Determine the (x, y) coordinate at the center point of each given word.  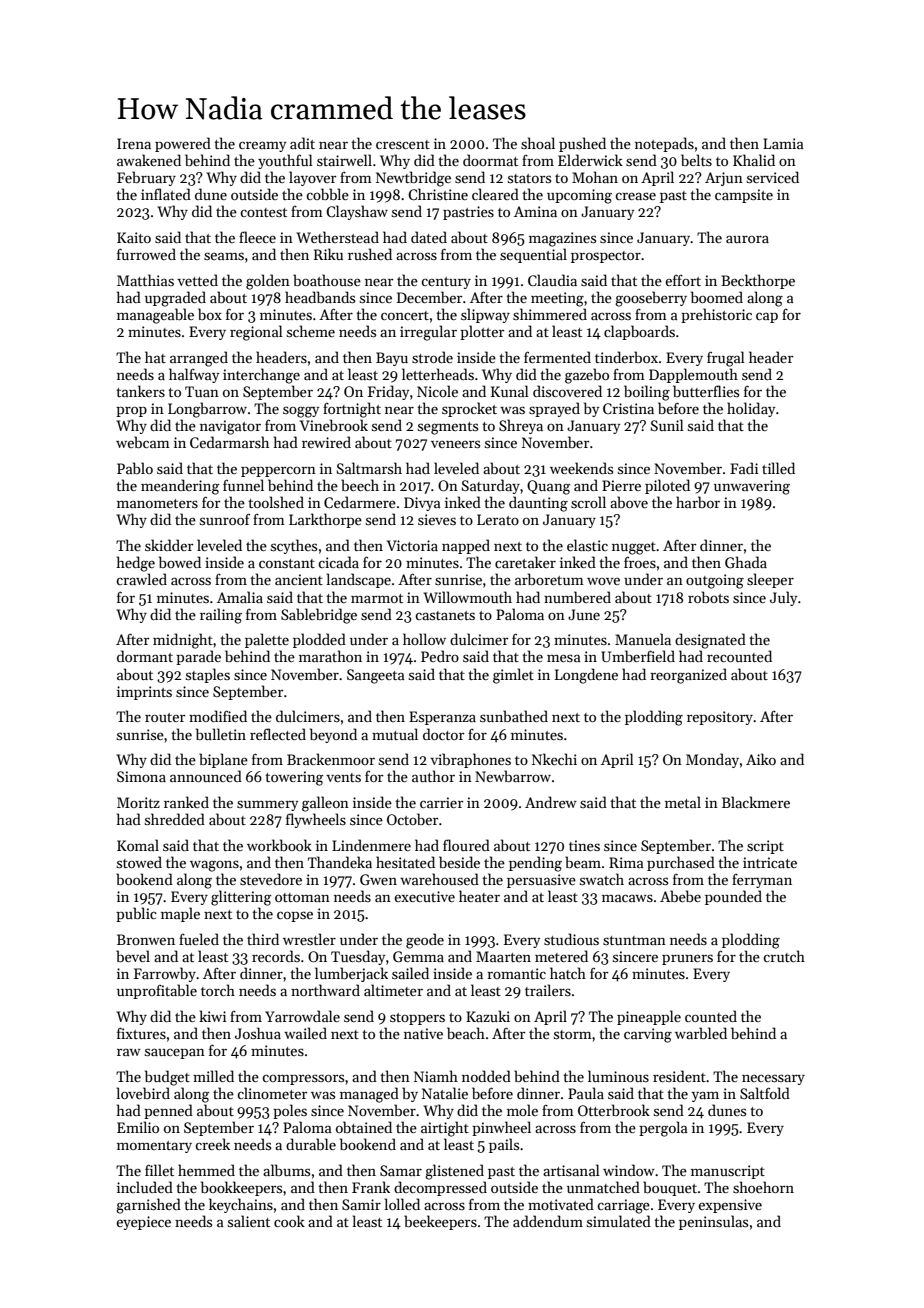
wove (603, 581)
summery (267, 805)
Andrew (551, 802)
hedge (136, 564)
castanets (445, 615)
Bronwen (146, 939)
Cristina (628, 408)
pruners (687, 959)
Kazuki (488, 1016)
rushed (370, 254)
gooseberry (651, 299)
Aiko (761, 759)
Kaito (134, 237)
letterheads (438, 374)
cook (289, 1221)
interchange (261, 376)
